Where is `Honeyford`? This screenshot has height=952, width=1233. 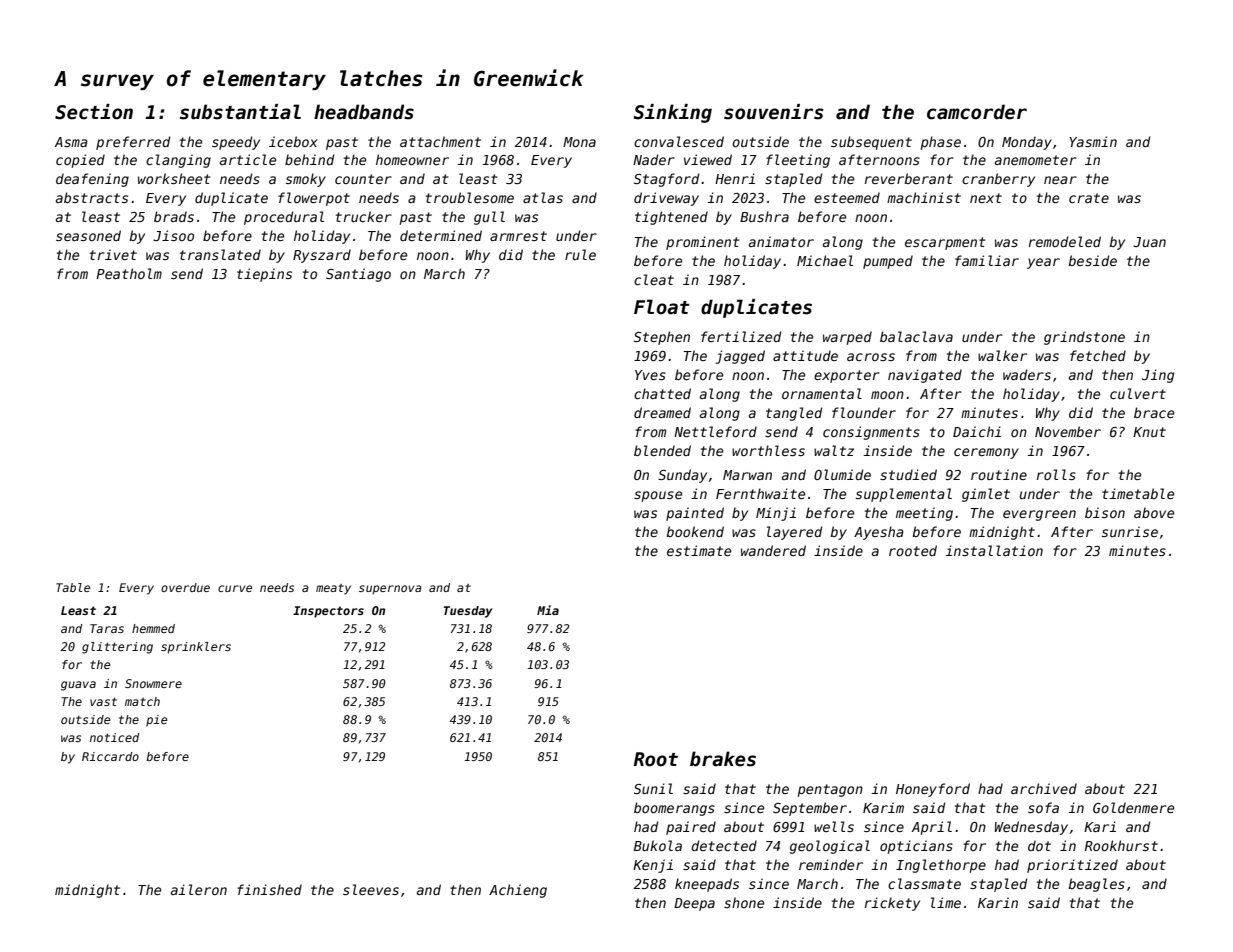
Honeyford is located at coordinates (933, 790).
